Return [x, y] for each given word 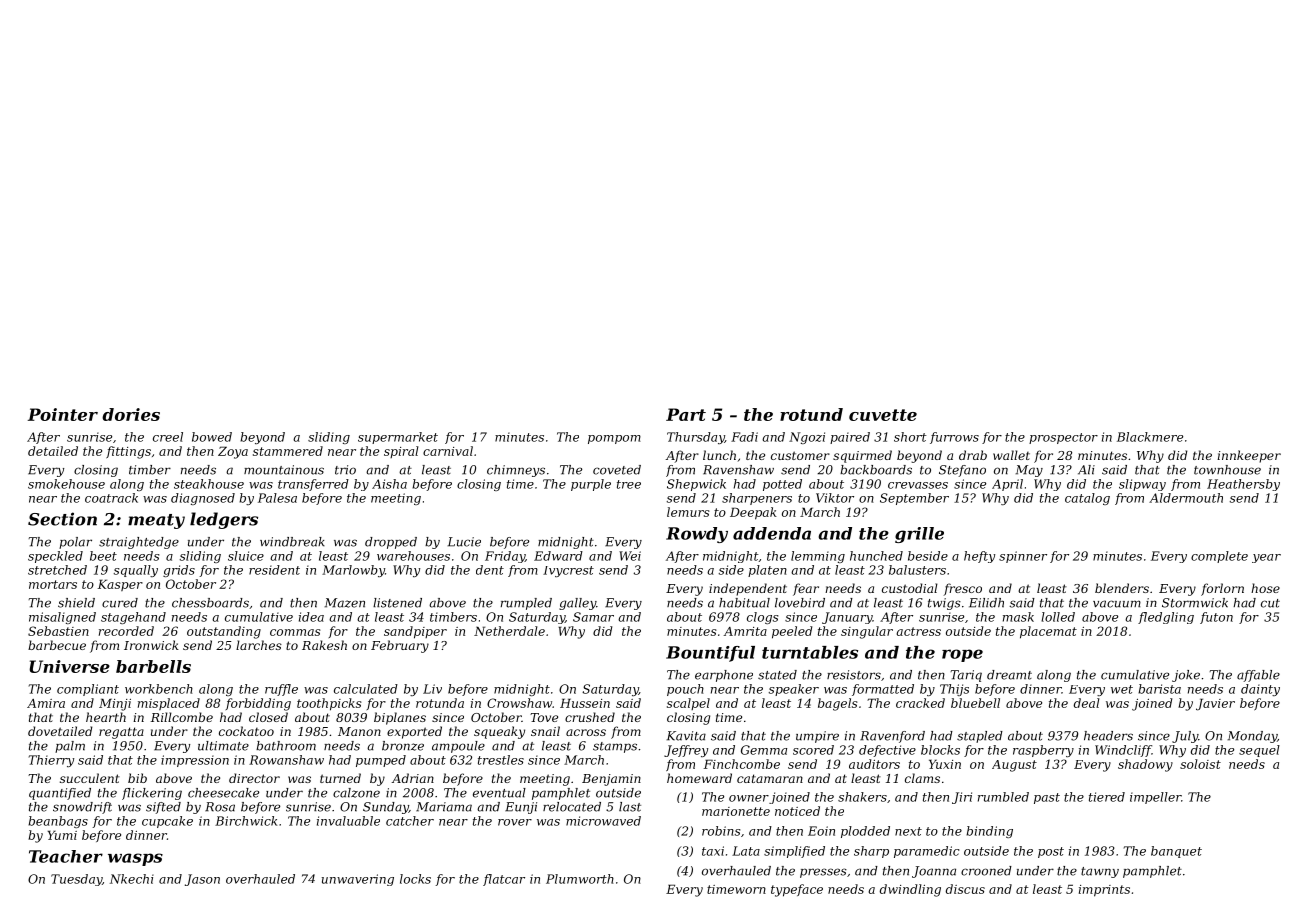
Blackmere [1150, 437]
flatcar [504, 880]
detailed [53, 451]
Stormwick [1195, 603]
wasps [135, 859]
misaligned [62, 618]
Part [686, 414]
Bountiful [710, 654]
